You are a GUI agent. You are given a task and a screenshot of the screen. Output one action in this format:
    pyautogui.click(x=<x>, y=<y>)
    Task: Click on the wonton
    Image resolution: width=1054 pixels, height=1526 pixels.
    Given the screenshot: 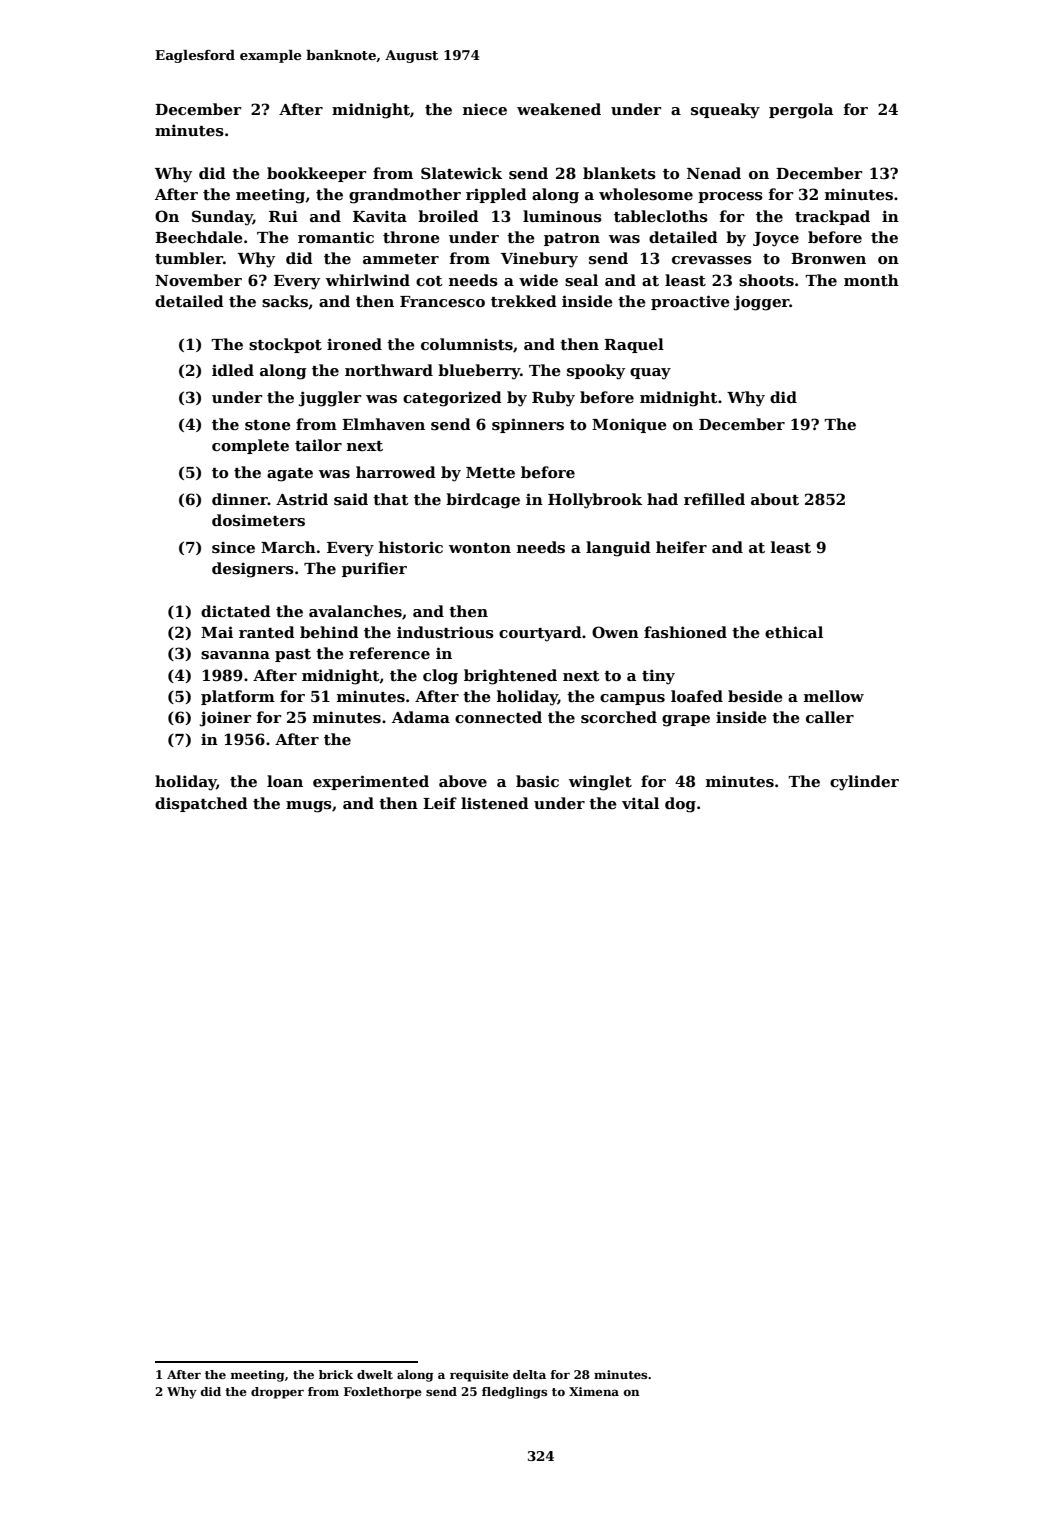 What is the action you would take?
    pyautogui.click(x=480, y=548)
